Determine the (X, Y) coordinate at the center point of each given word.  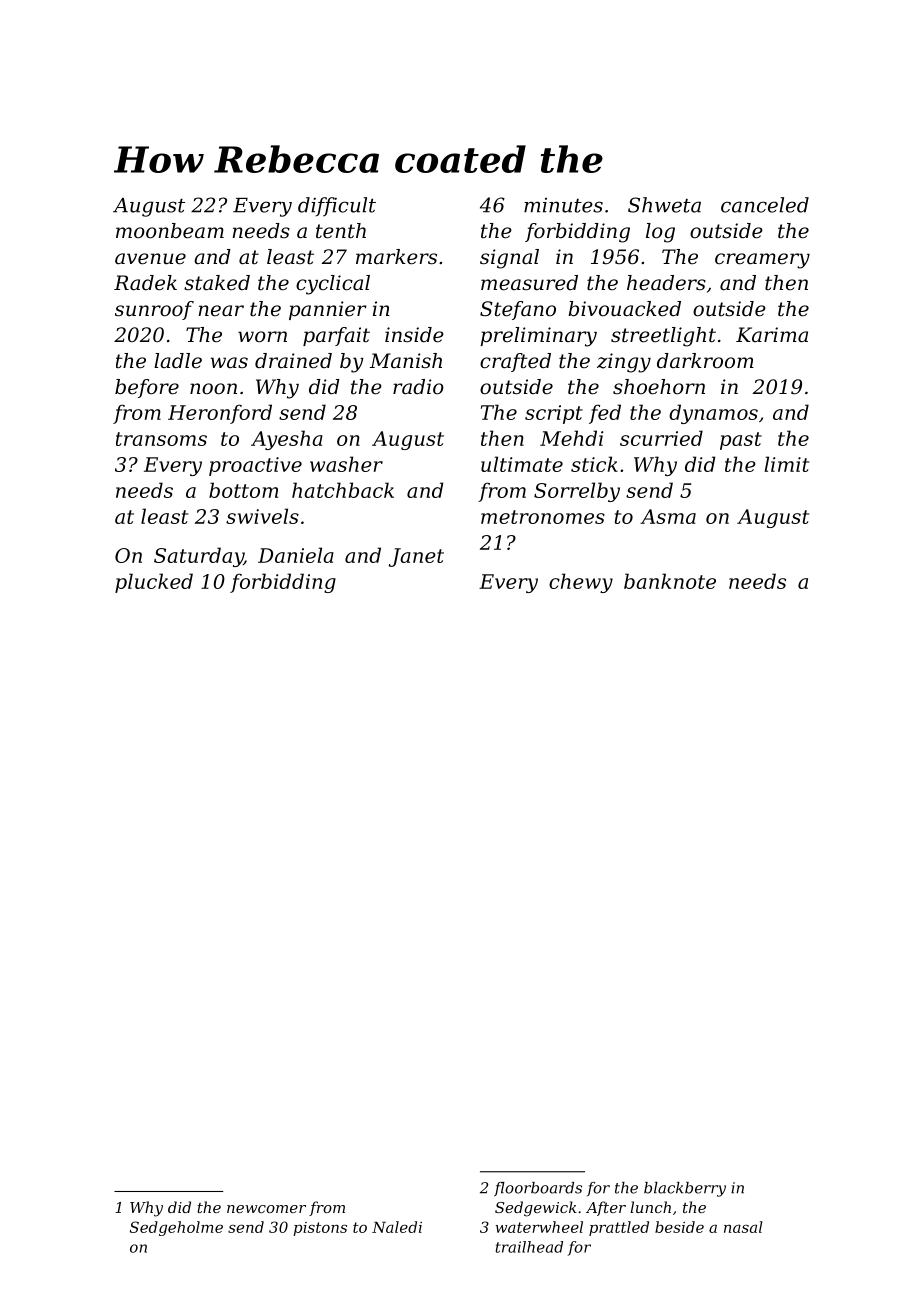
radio (418, 387)
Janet (416, 557)
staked (217, 283)
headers (666, 283)
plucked (154, 583)
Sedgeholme (176, 1228)
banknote (670, 581)
